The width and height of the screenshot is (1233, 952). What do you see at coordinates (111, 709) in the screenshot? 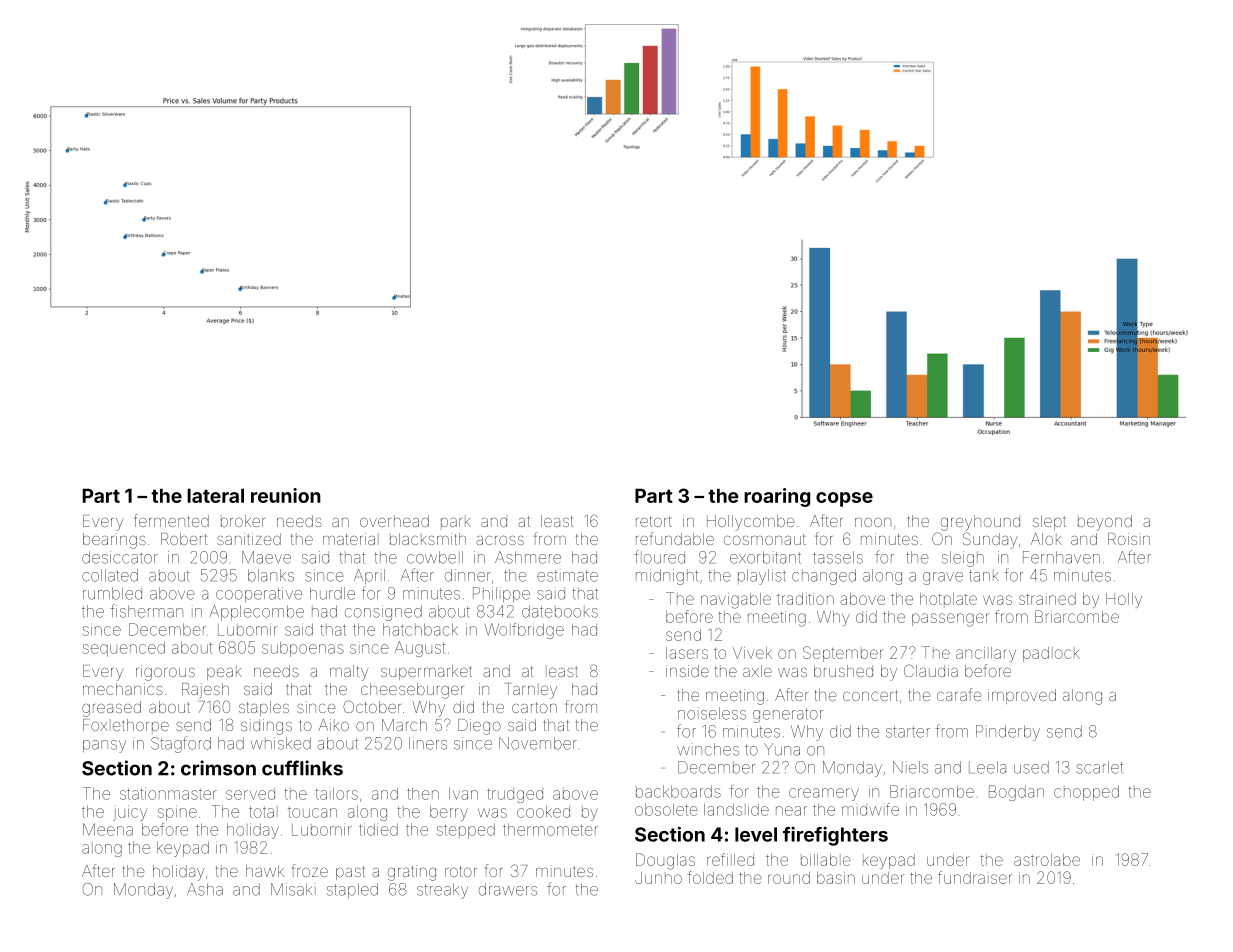
I see `greased` at bounding box center [111, 709].
